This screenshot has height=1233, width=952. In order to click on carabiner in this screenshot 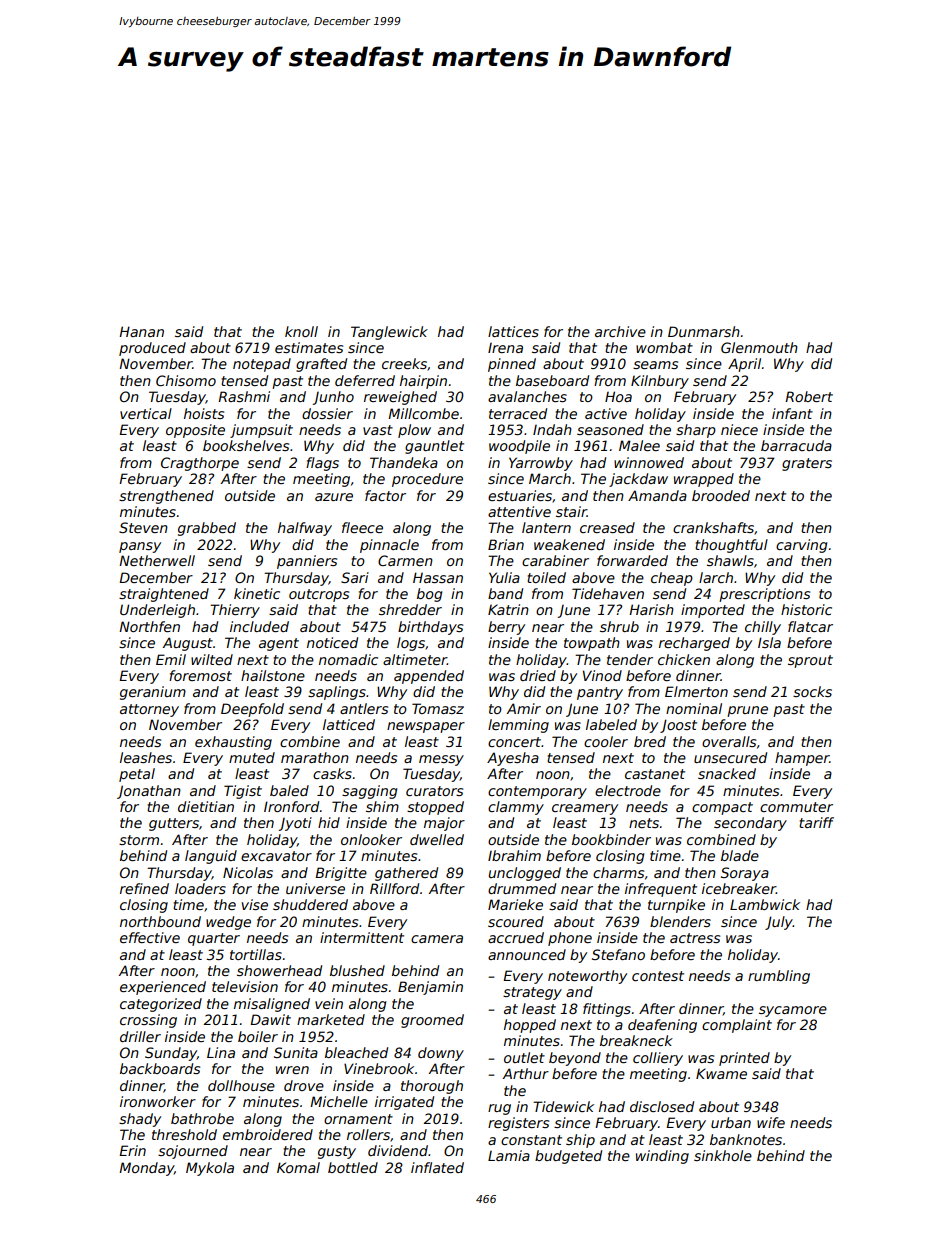, I will do `click(555, 560)`.
